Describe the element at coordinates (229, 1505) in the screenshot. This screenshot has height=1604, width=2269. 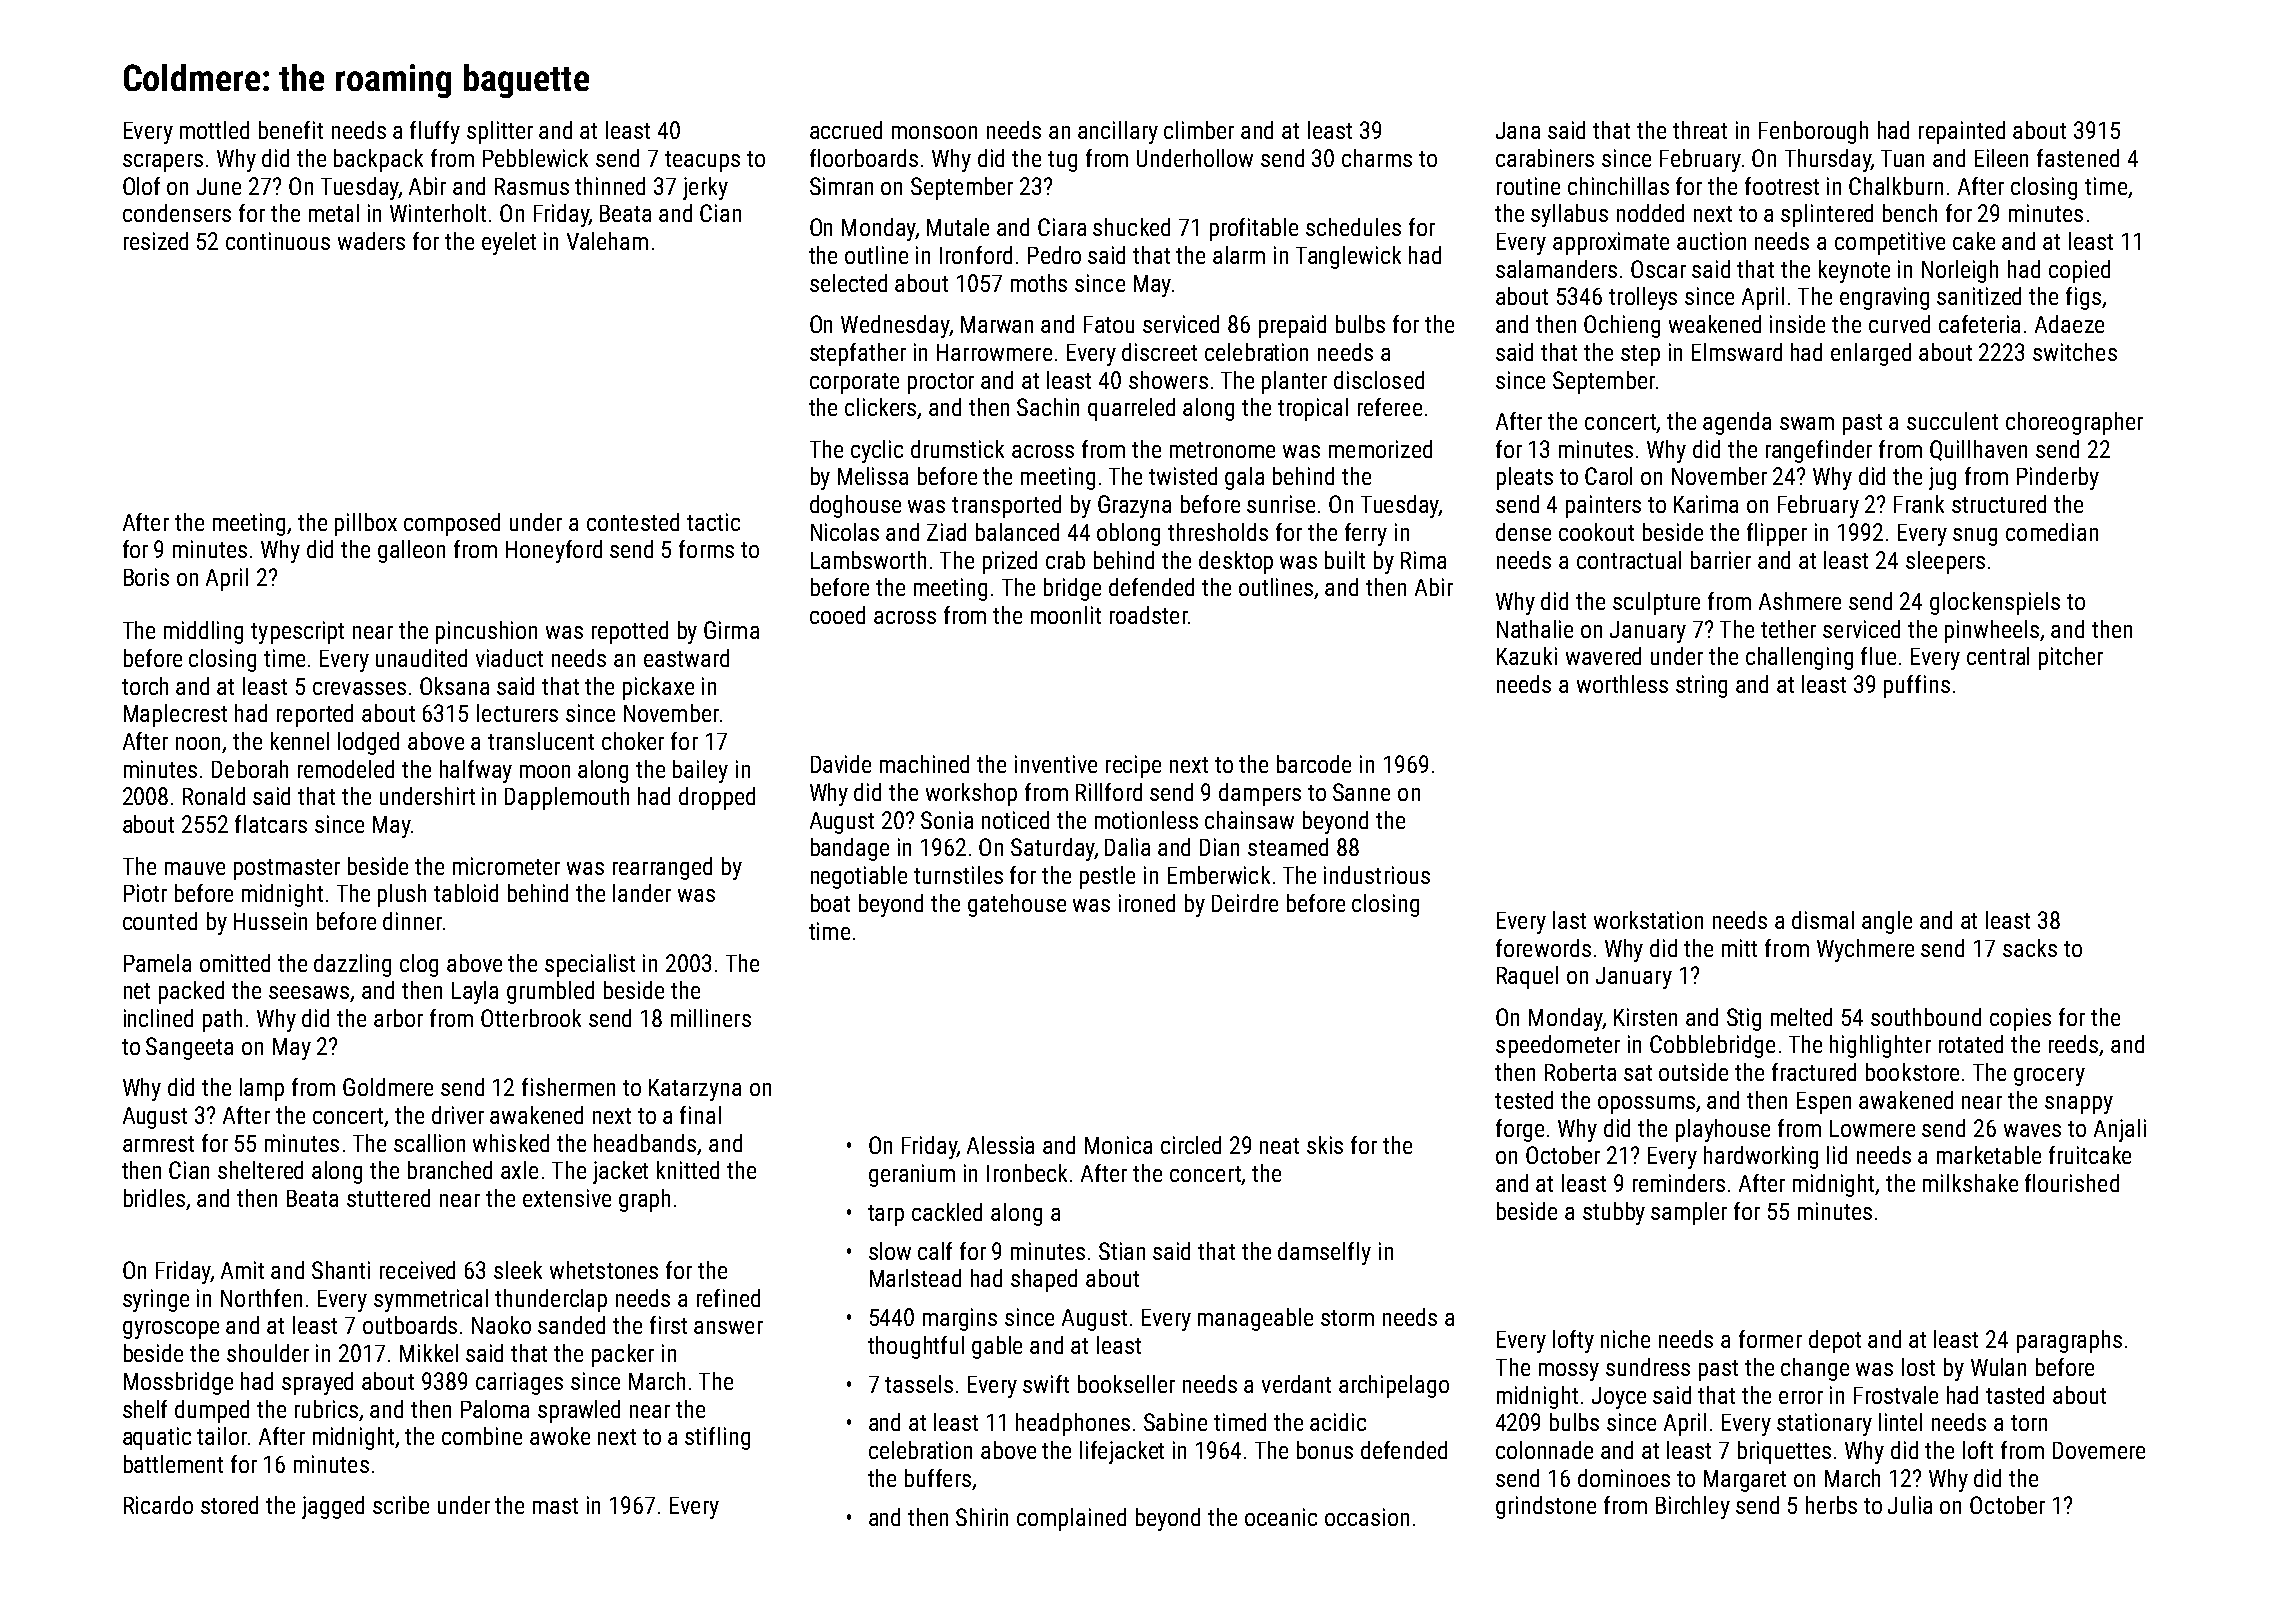
I see `stored` at that location.
